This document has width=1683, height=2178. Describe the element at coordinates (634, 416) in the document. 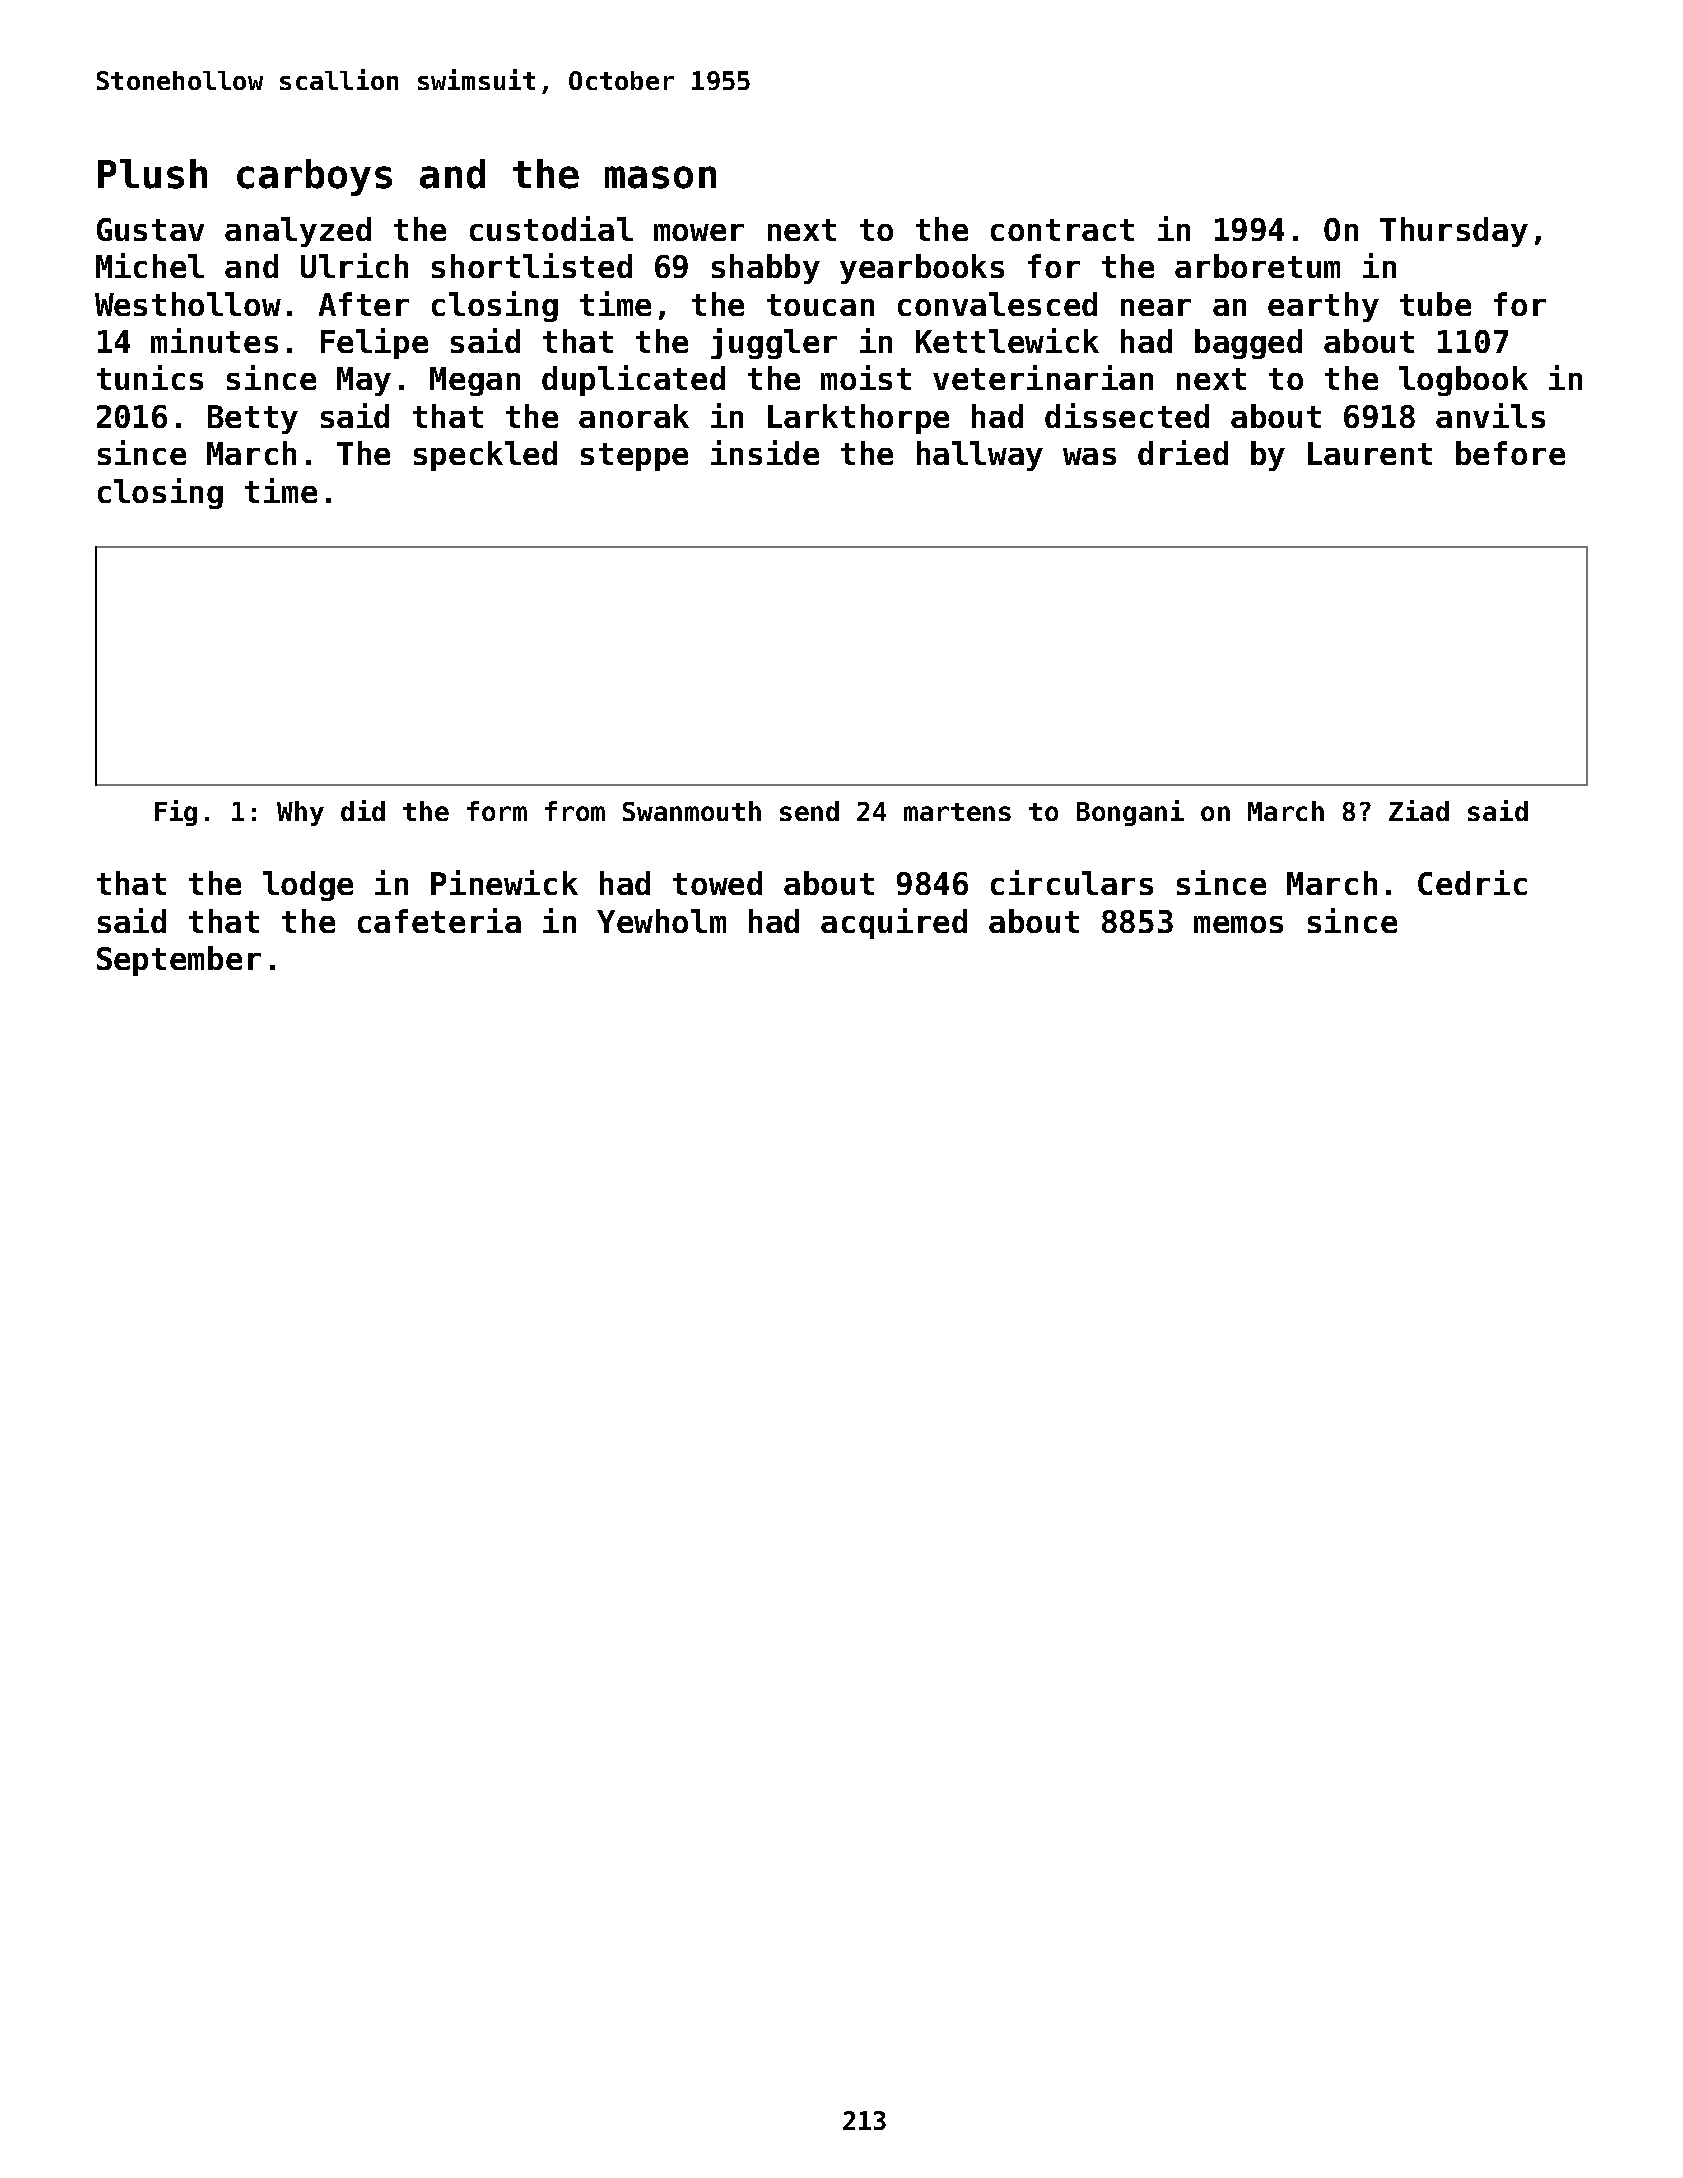

I see `anorak` at that location.
